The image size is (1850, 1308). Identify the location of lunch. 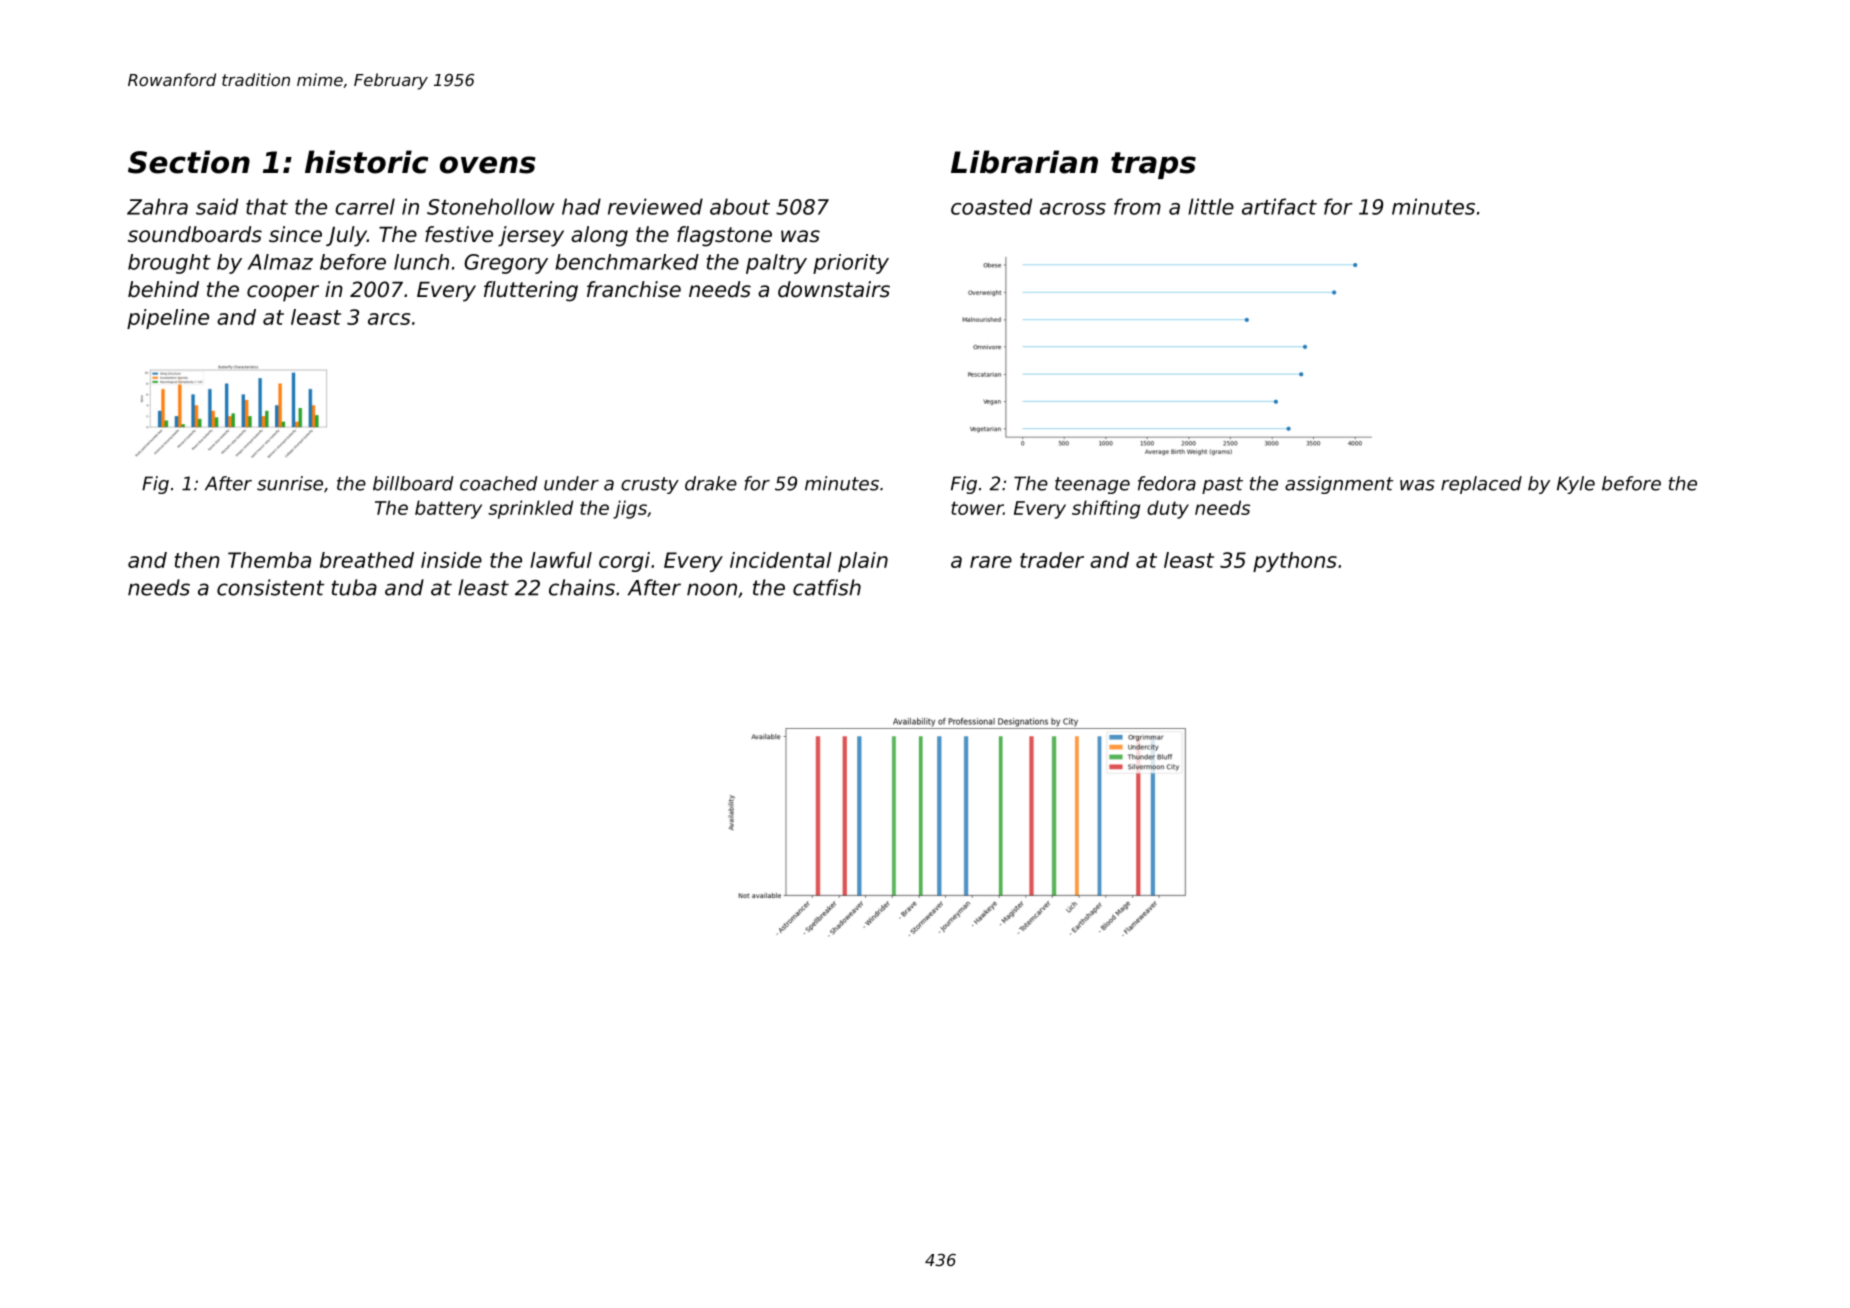
(421, 262).
